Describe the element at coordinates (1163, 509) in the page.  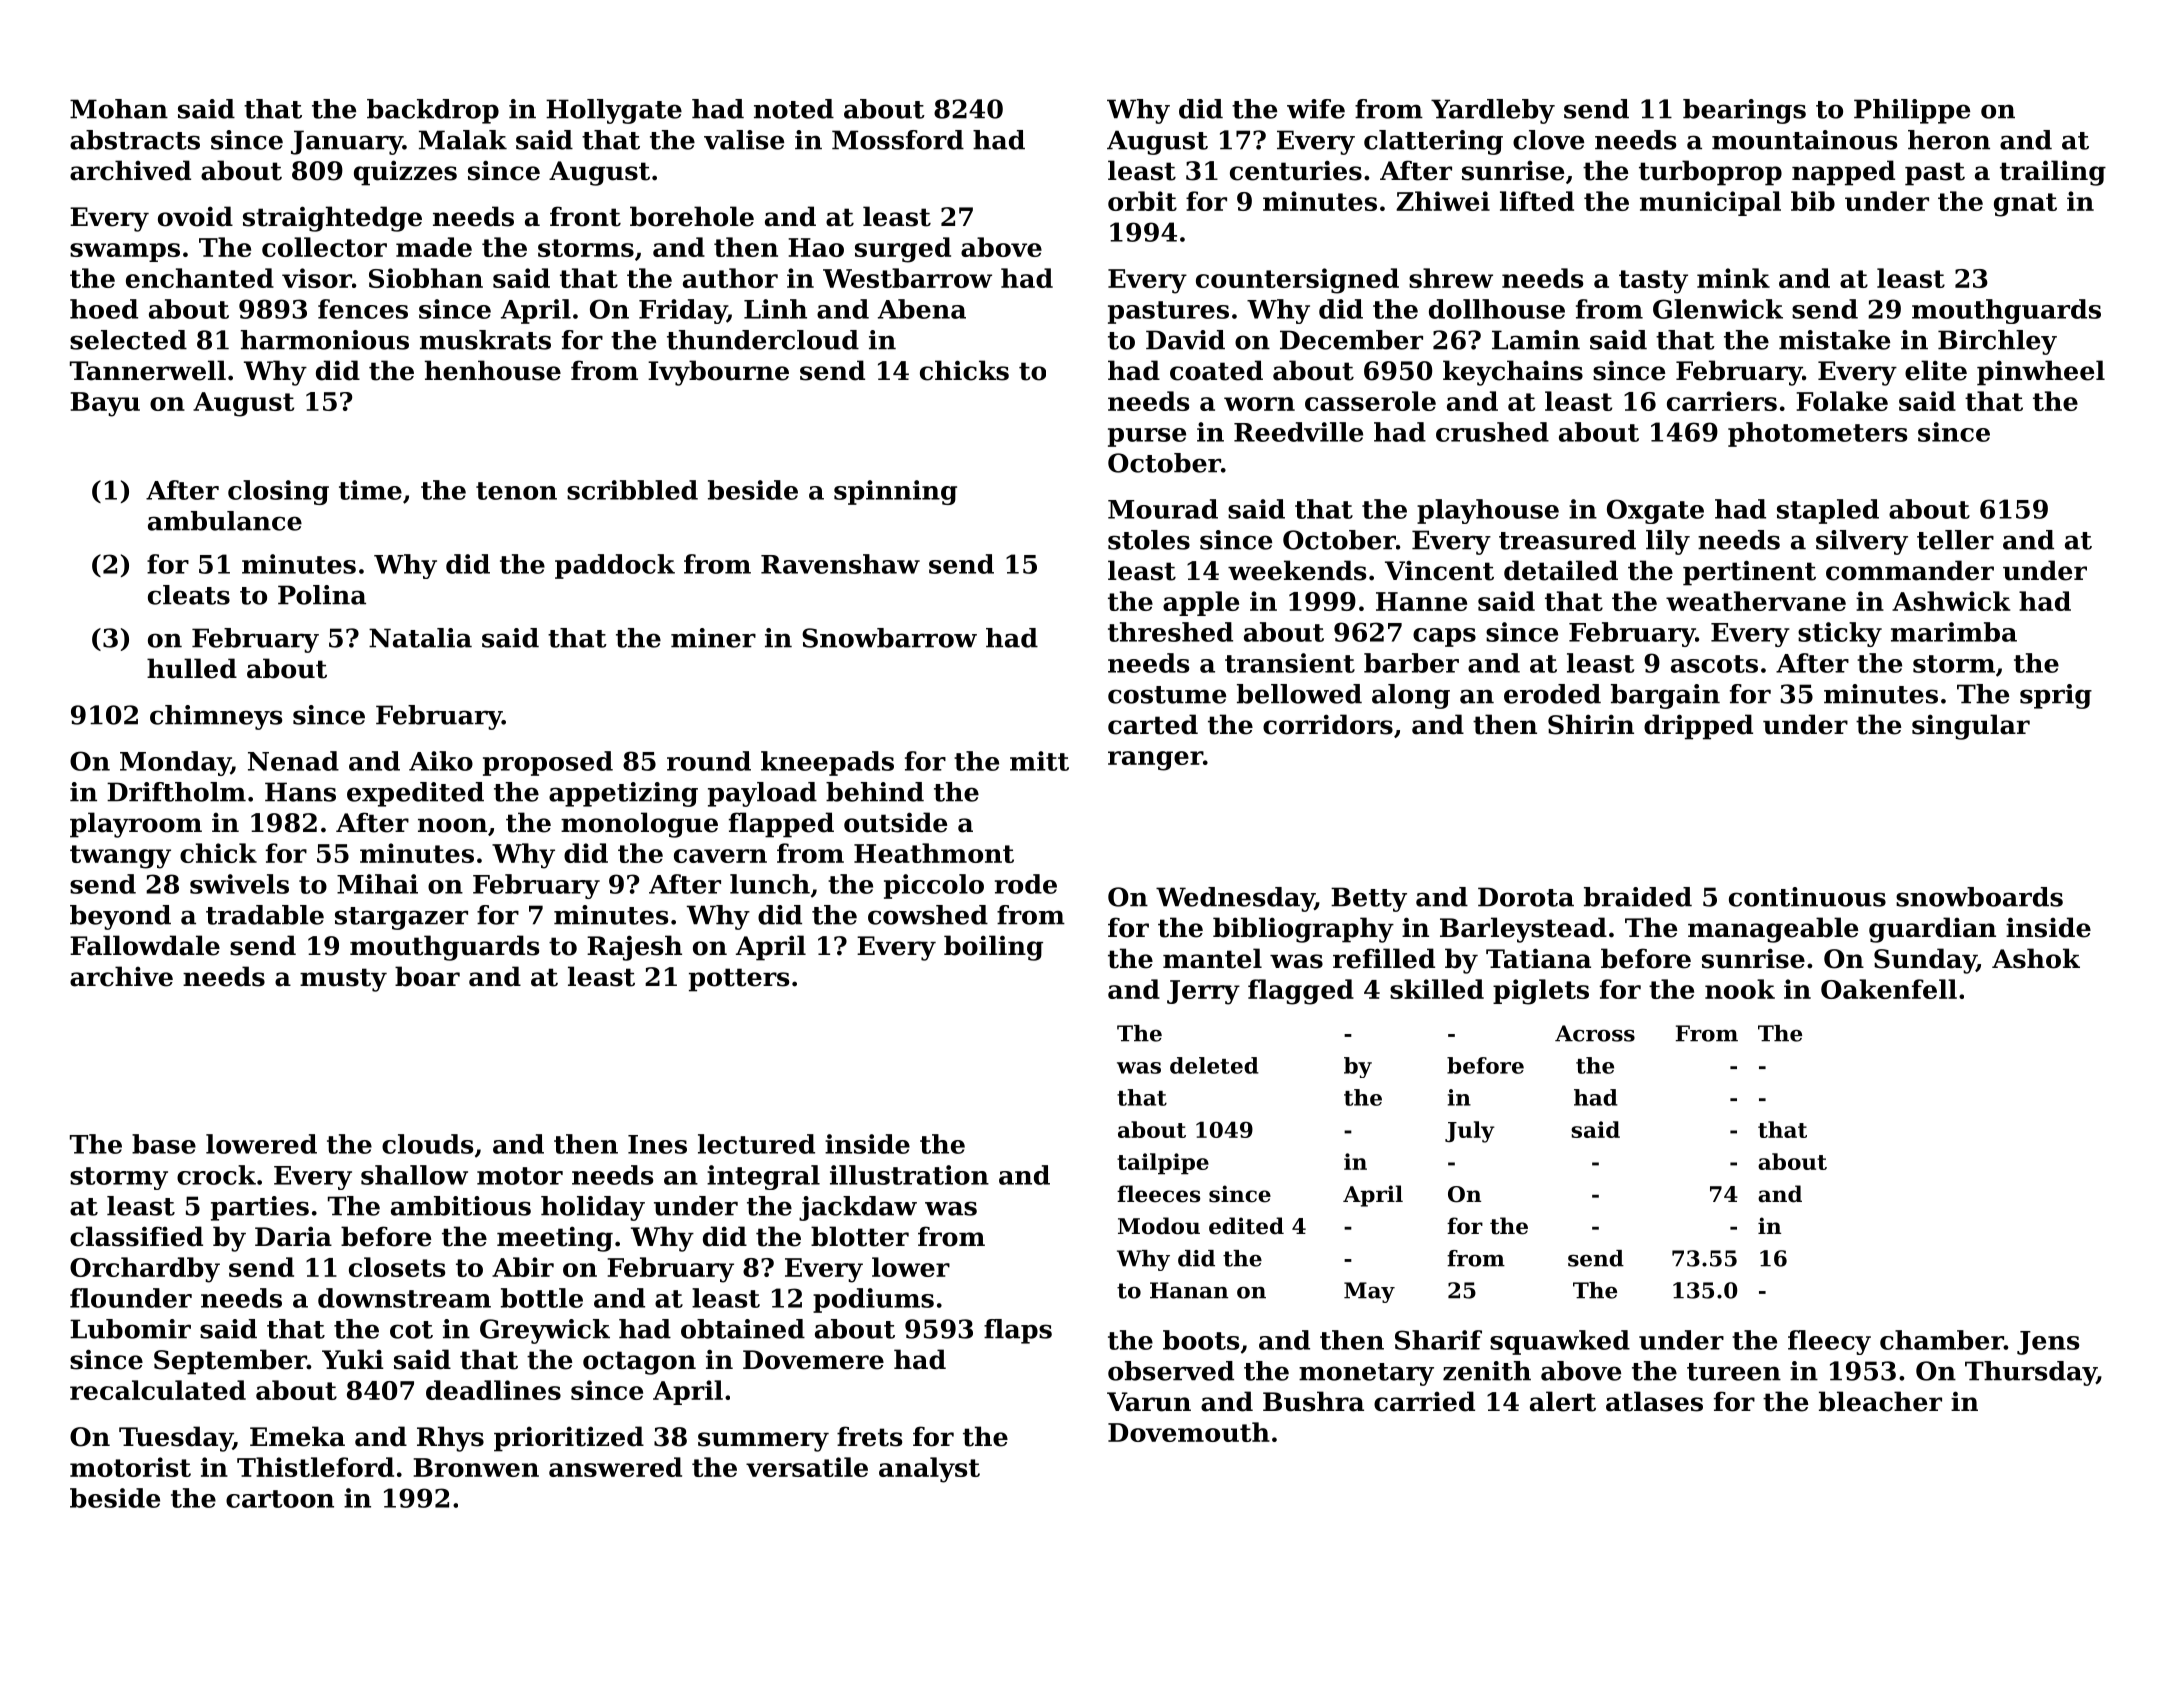
I see `Mourad` at that location.
